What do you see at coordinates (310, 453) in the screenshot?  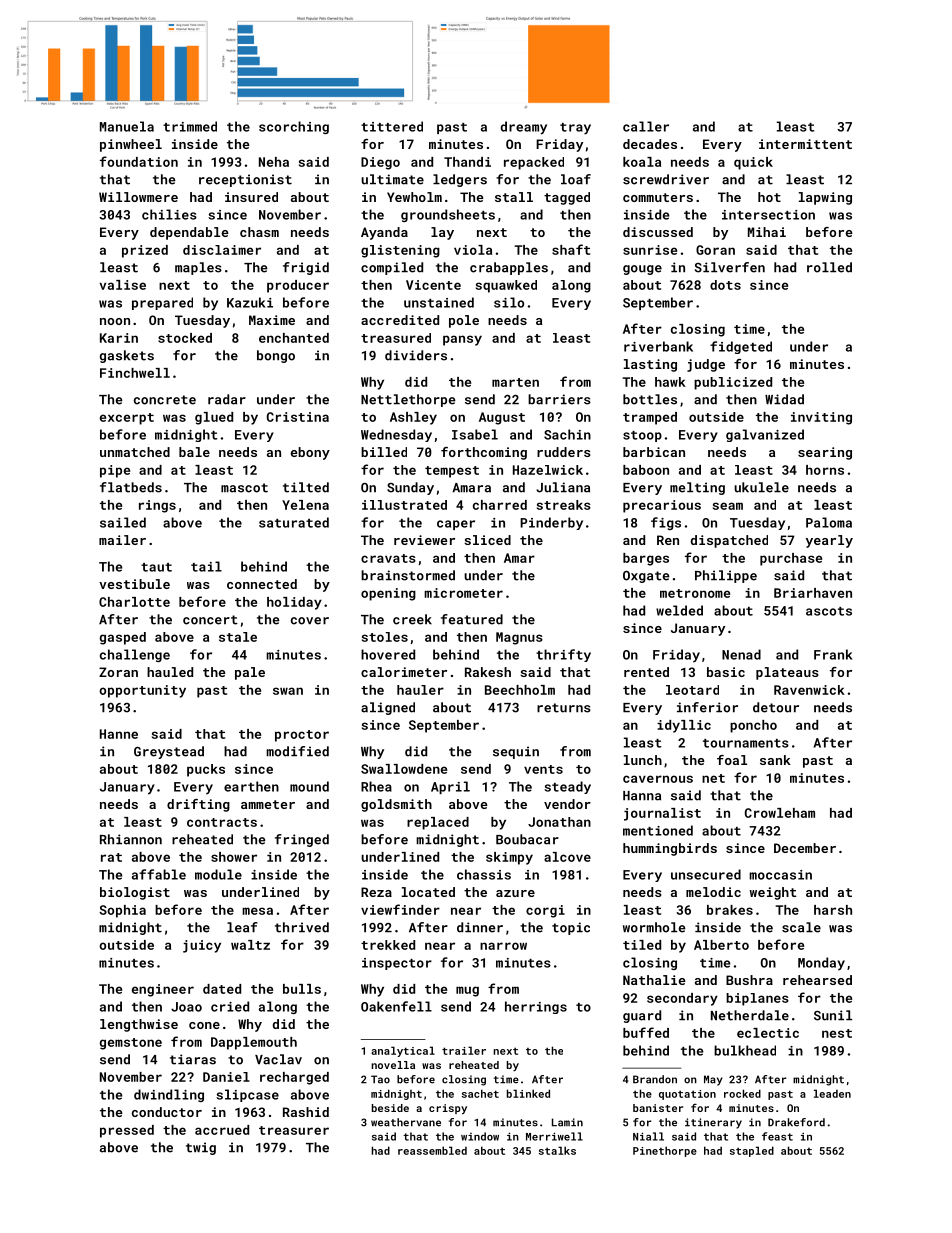 I see `ebony` at bounding box center [310, 453].
